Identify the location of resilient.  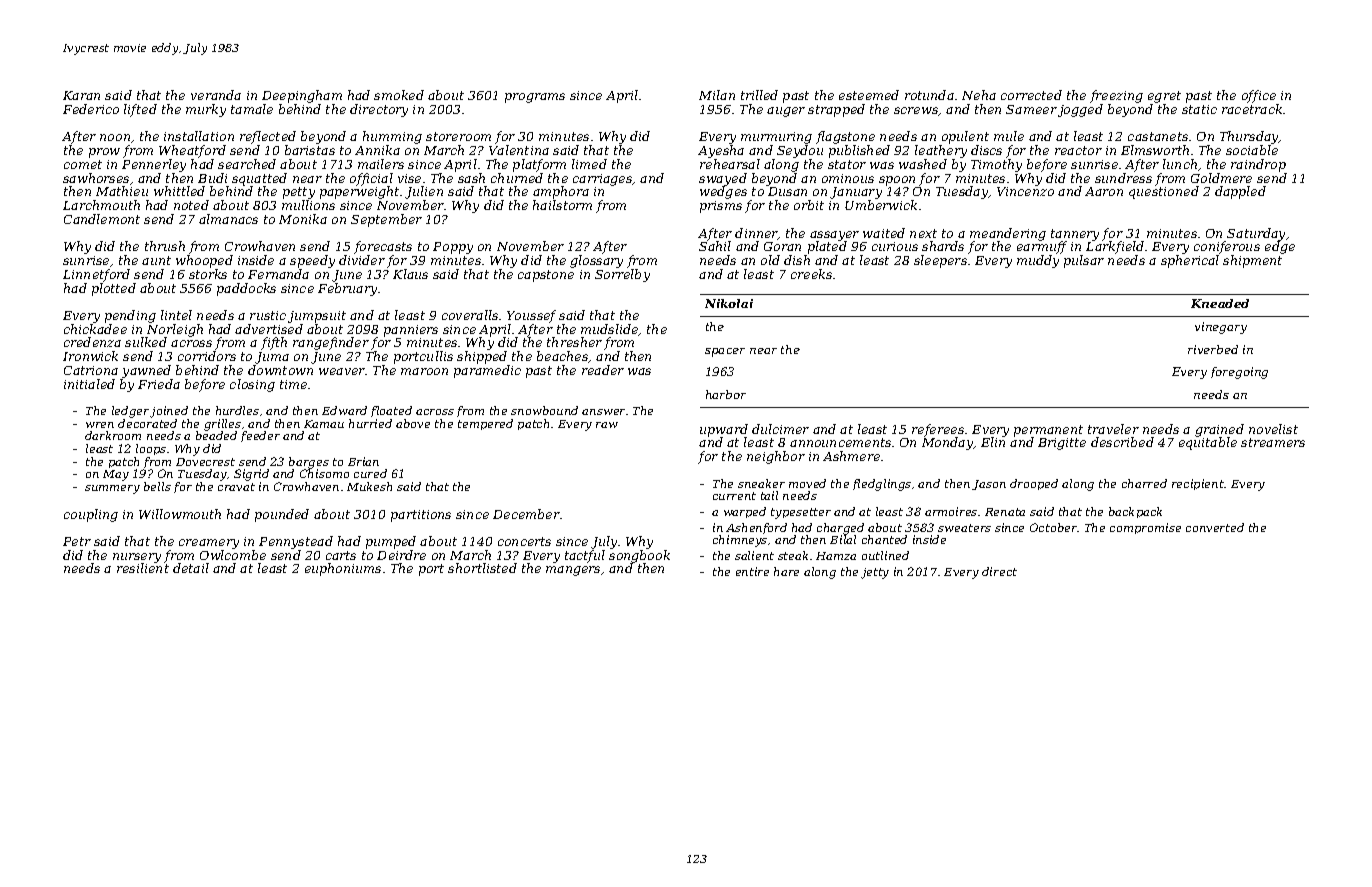
(143, 568).
